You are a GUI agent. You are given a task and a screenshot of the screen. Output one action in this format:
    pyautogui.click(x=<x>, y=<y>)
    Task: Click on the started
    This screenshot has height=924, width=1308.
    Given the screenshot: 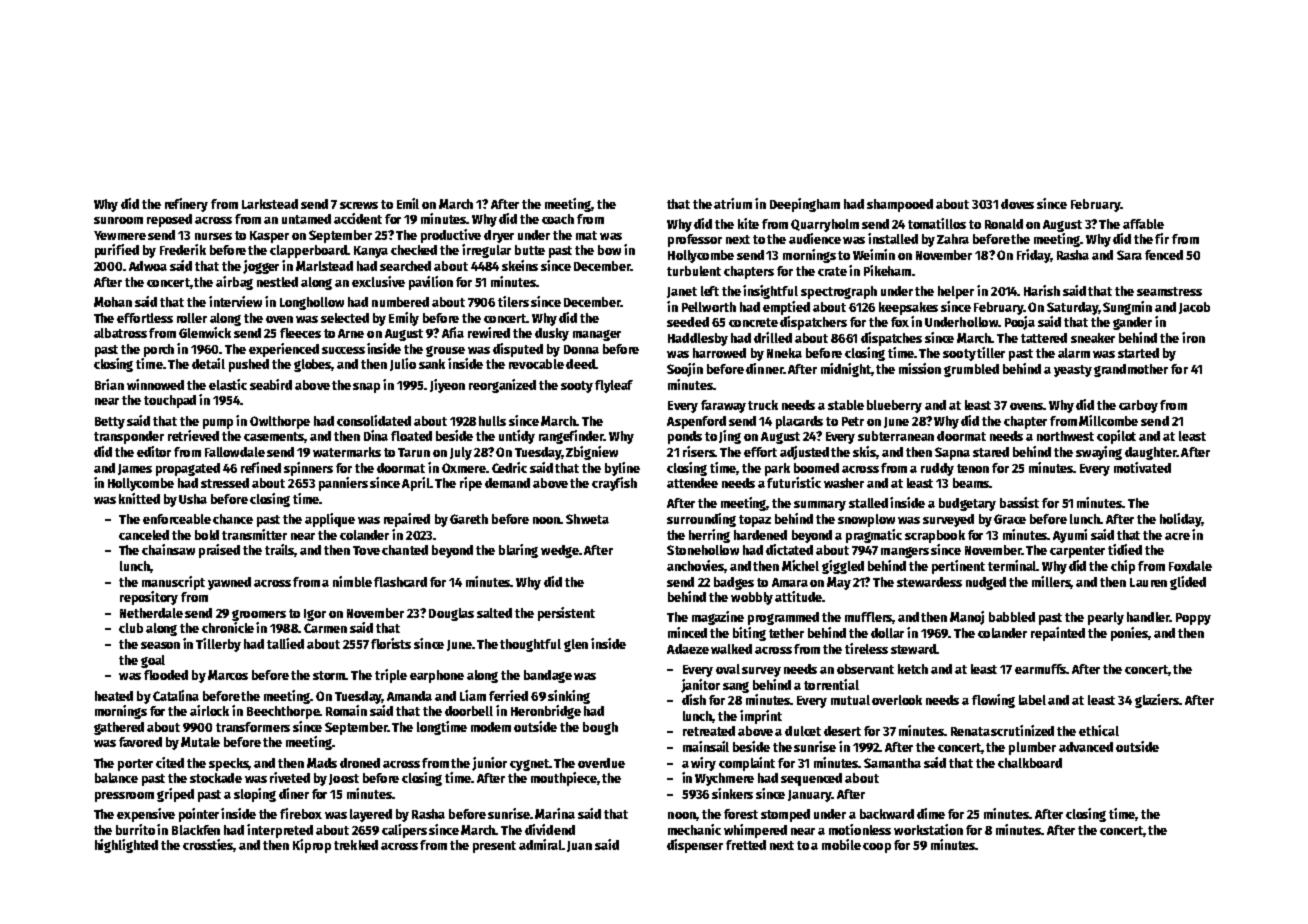 What is the action you would take?
    pyautogui.click(x=1138, y=353)
